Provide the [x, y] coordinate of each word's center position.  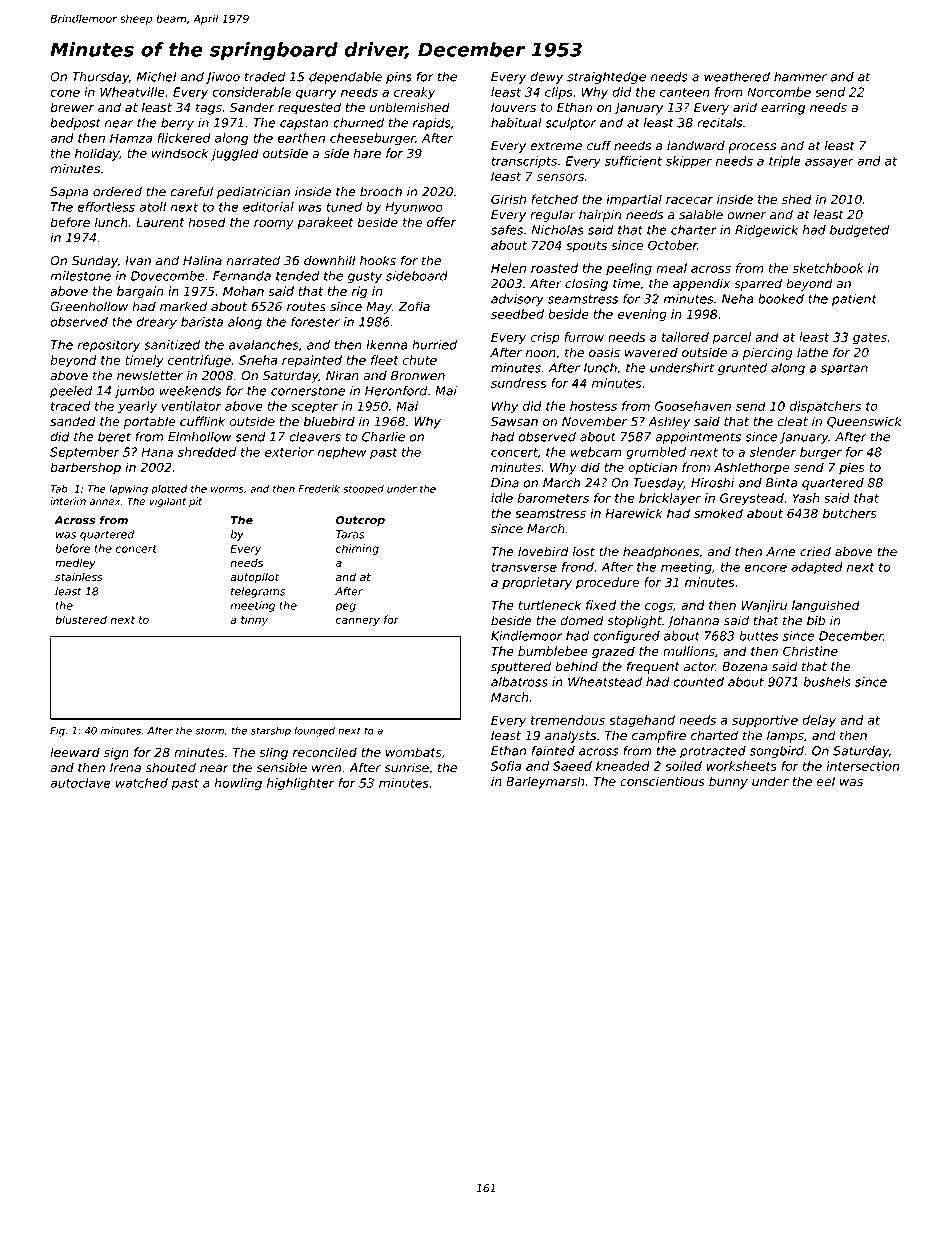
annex [104, 502]
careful [191, 191]
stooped [363, 490]
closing [586, 285]
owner [746, 216]
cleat [792, 421]
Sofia [506, 766]
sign [116, 753]
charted [714, 735]
